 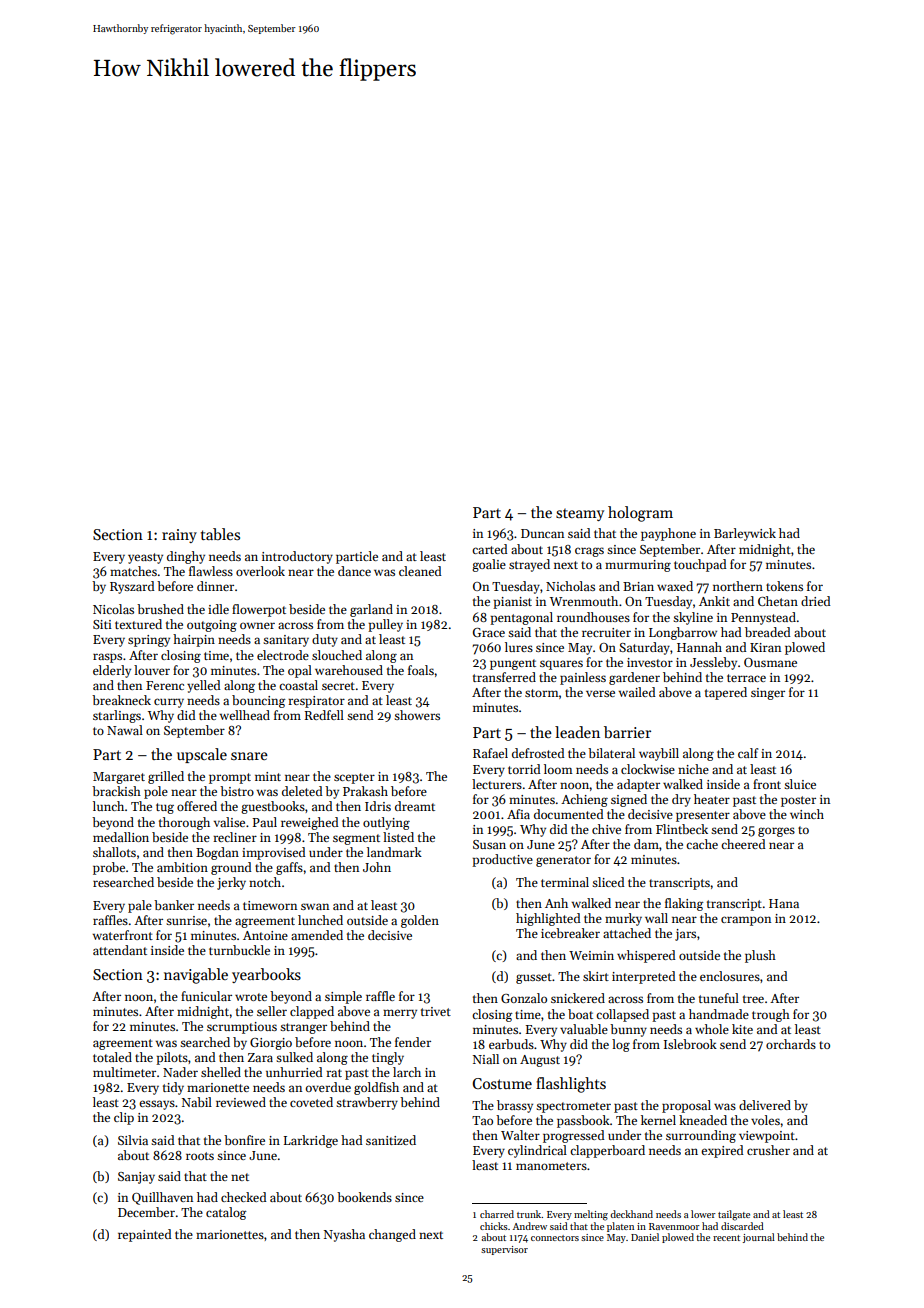 I want to click on cleaned, so click(x=420, y=571).
